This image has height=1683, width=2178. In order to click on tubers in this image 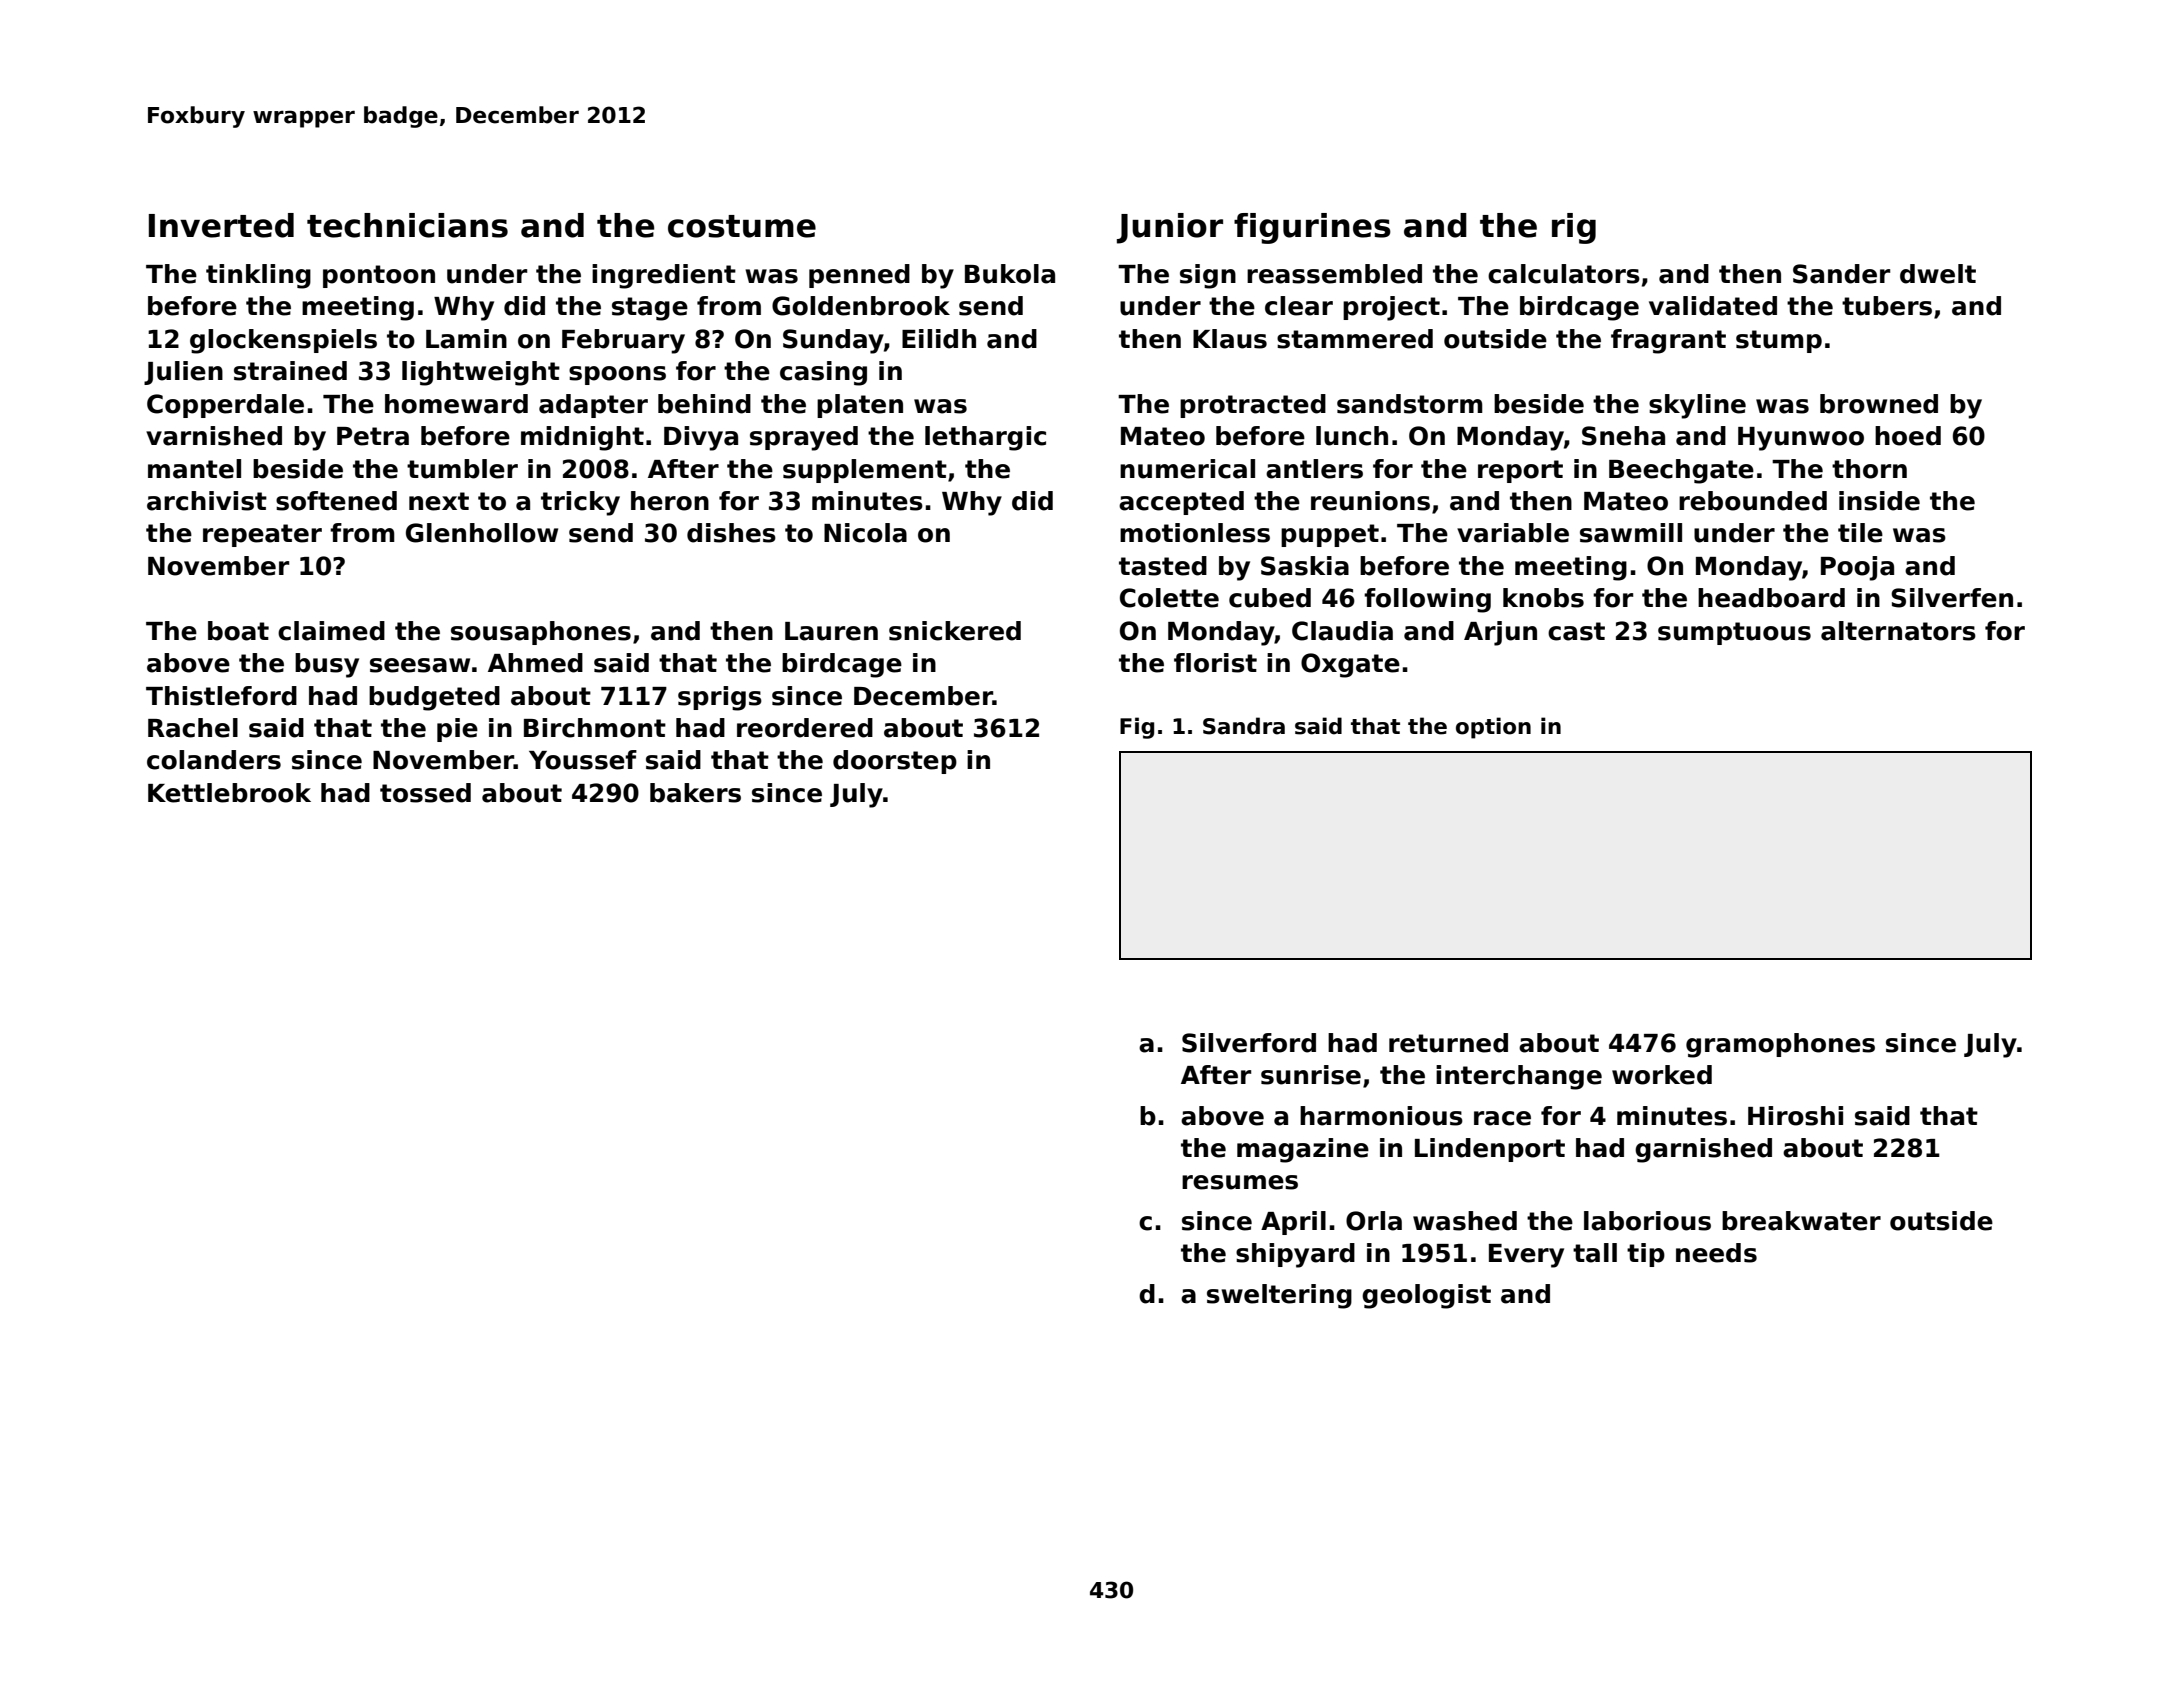, I will do `click(1887, 306)`.
